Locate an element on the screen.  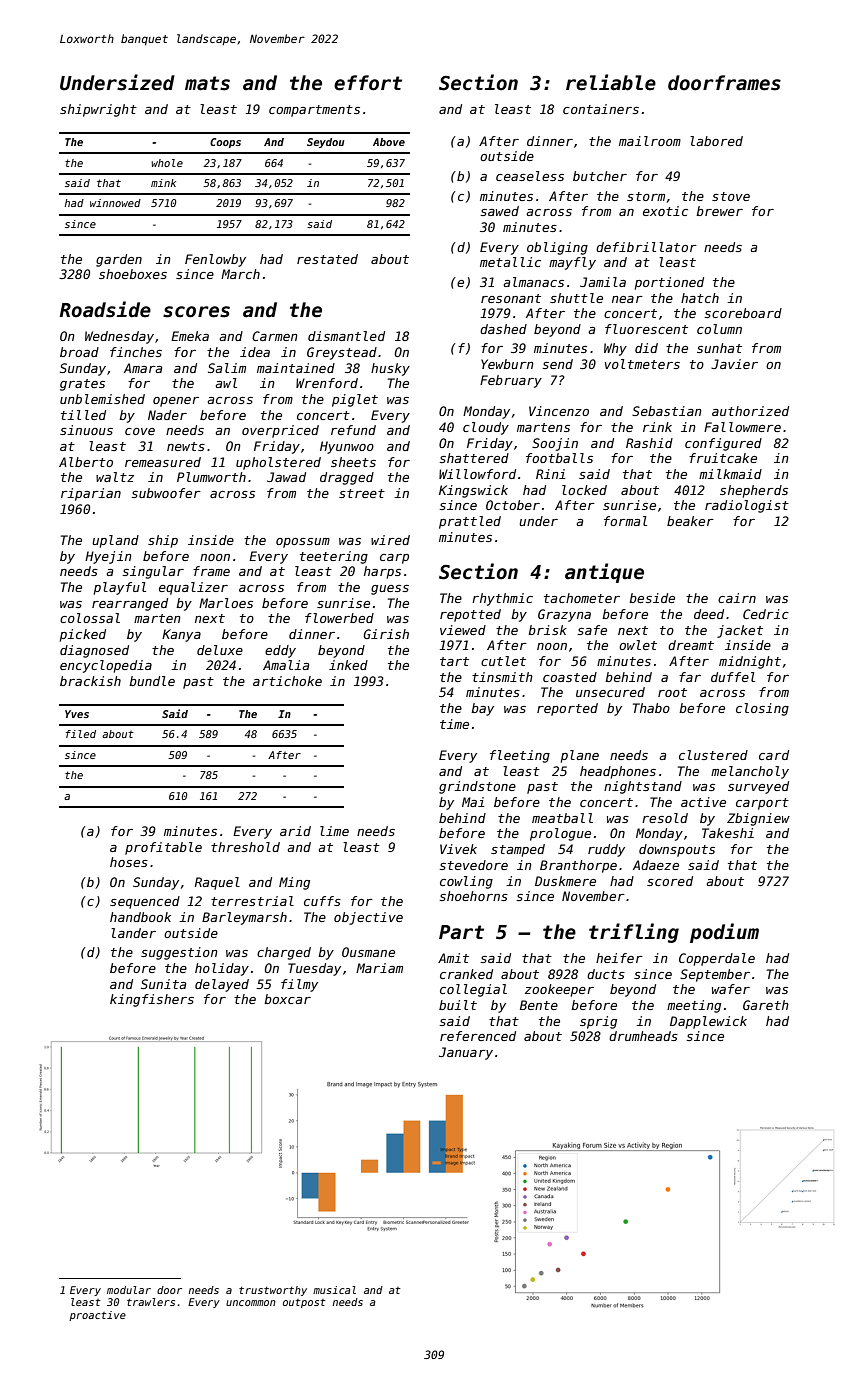
uncommon is located at coordinates (251, 1303).
